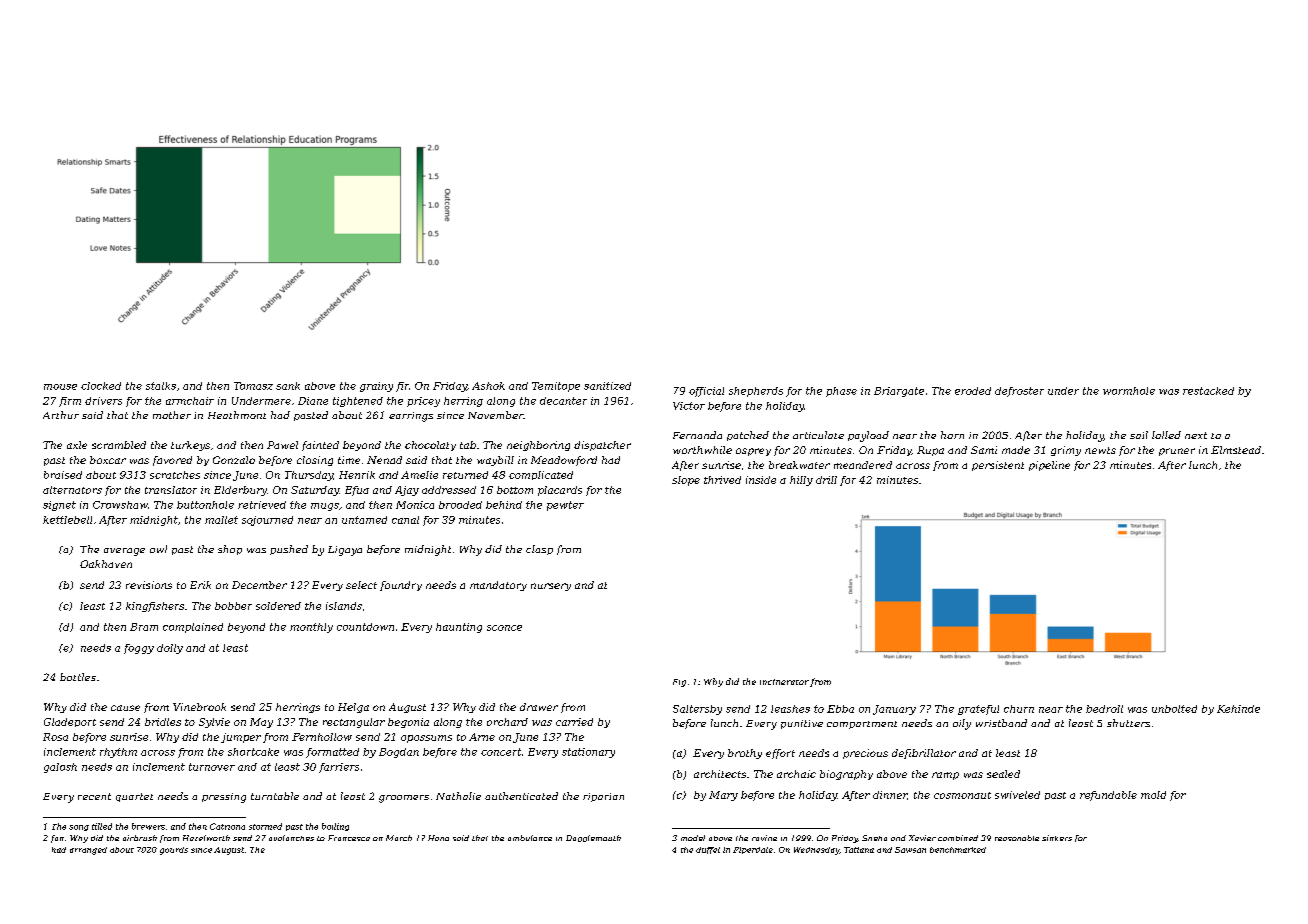 The height and width of the screenshot is (924, 1308). Describe the element at coordinates (233, 606) in the screenshot. I see `bobber` at that location.
